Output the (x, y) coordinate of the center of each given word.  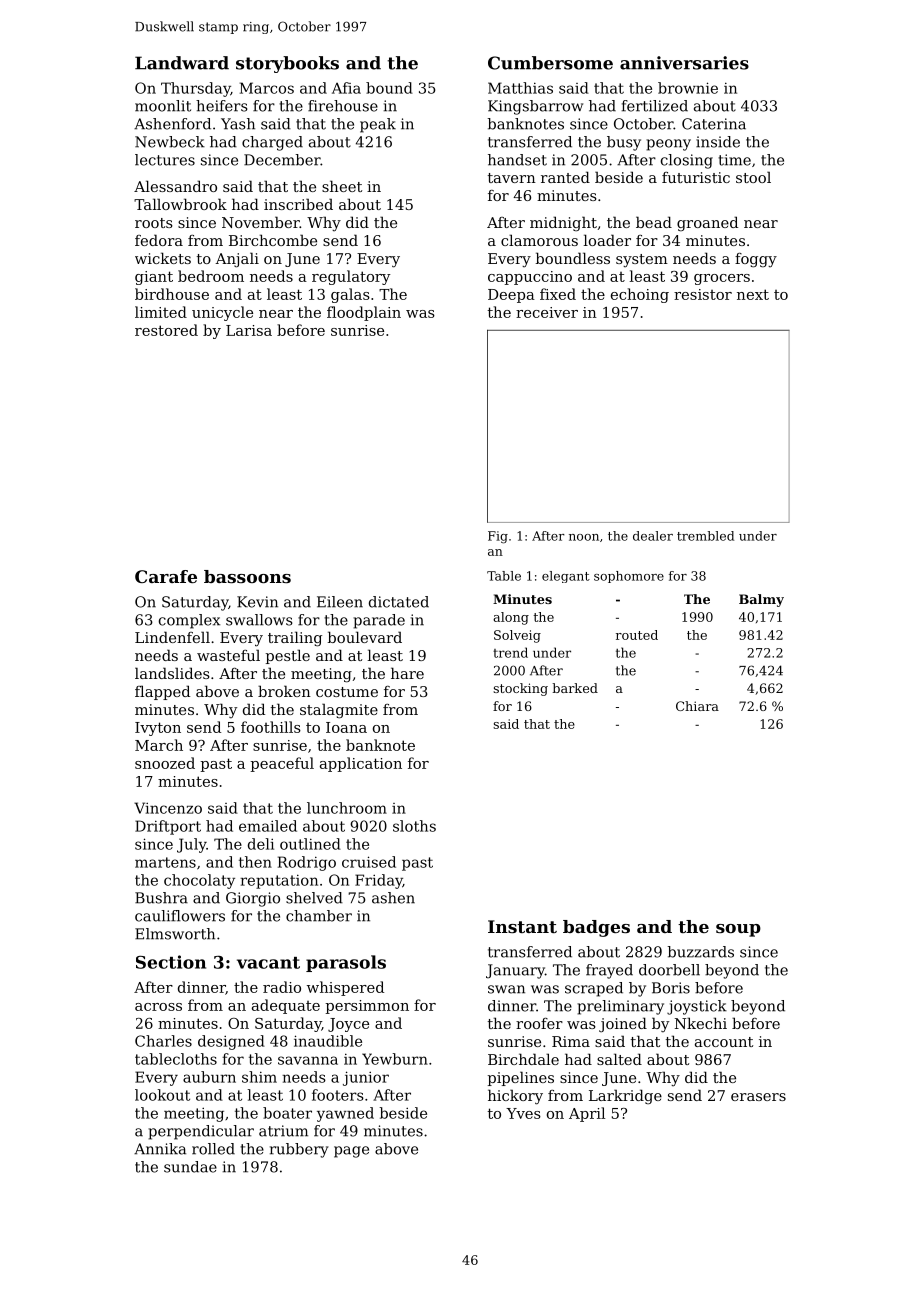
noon (584, 537)
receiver (547, 312)
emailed (268, 826)
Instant (522, 926)
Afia (346, 88)
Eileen (340, 602)
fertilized (655, 106)
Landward (182, 63)
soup (738, 930)
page (351, 1152)
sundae (190, 1167)
